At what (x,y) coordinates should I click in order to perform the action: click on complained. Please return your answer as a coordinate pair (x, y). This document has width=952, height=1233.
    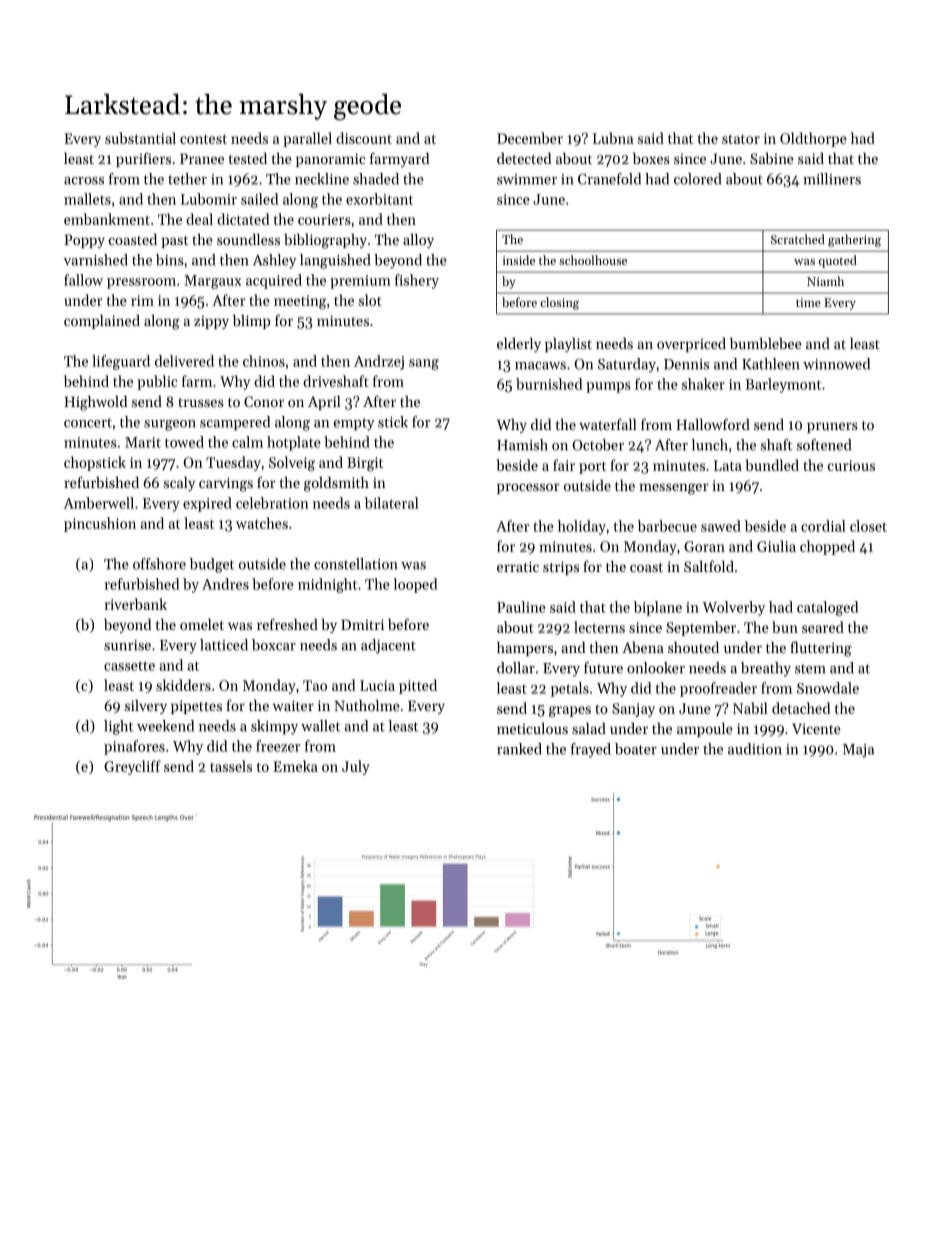
    Looking at the image, I should click on (102, 322).
